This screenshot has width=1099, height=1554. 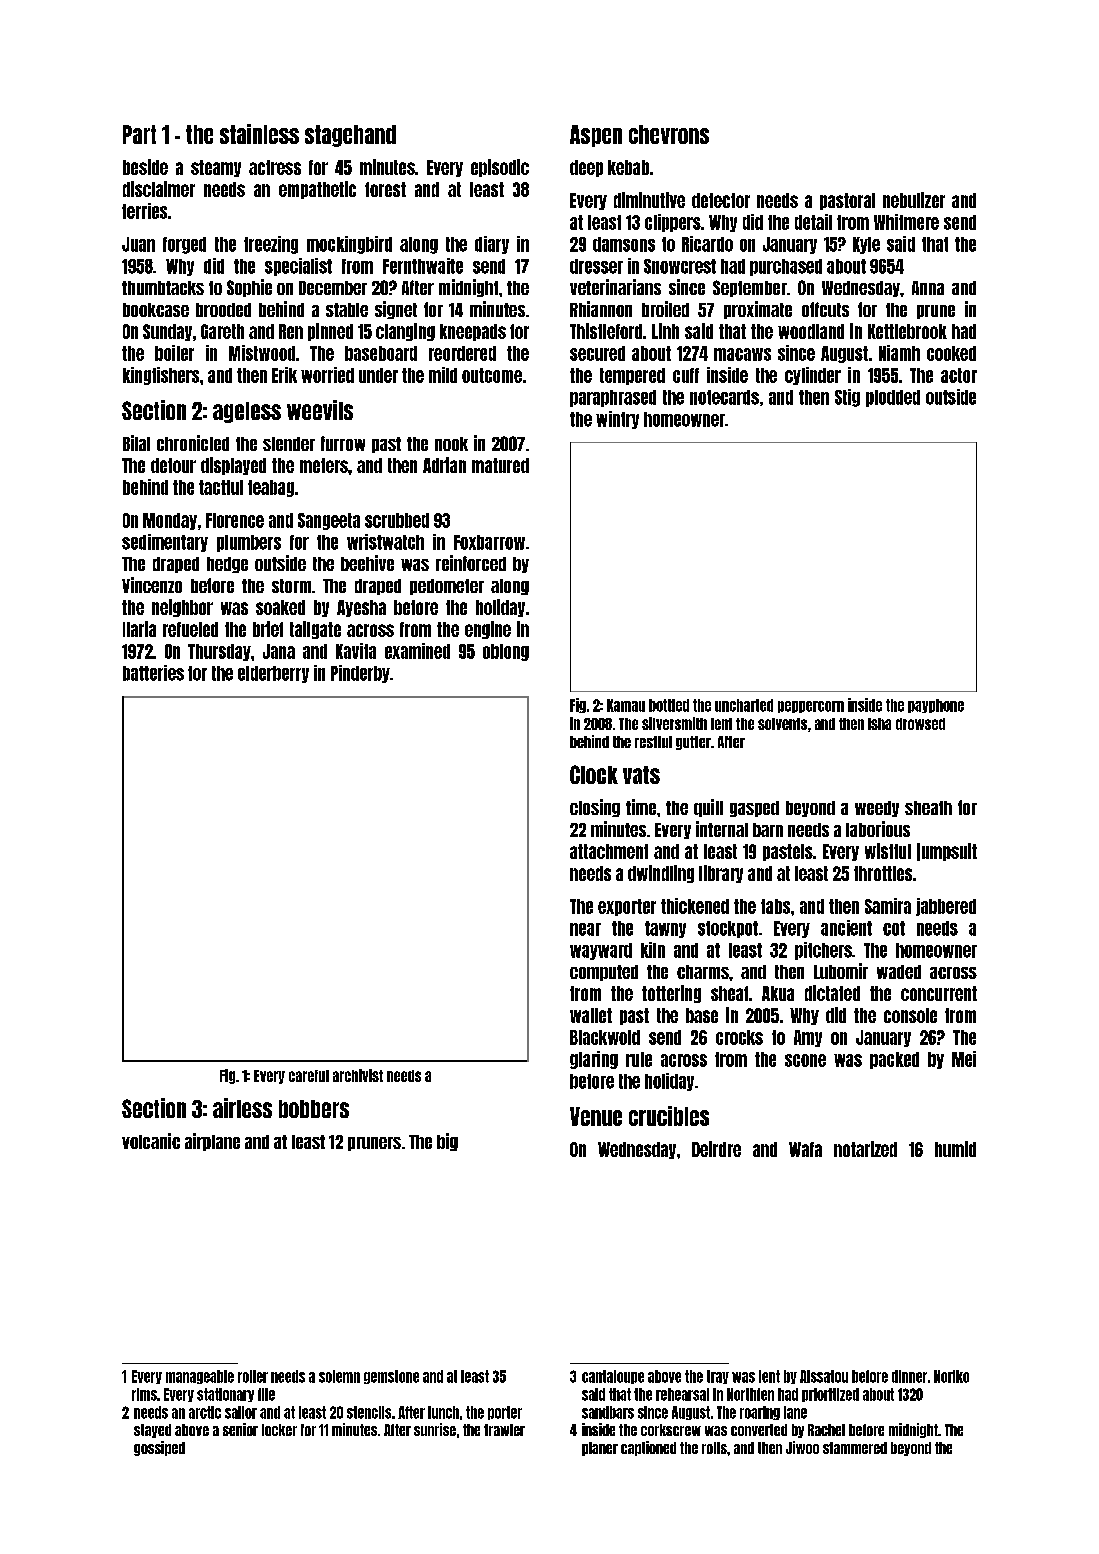 What do you see at coordinates (648, 1448) in the screenshot?
I see `captioned` at bounding box center [648, 1448].
